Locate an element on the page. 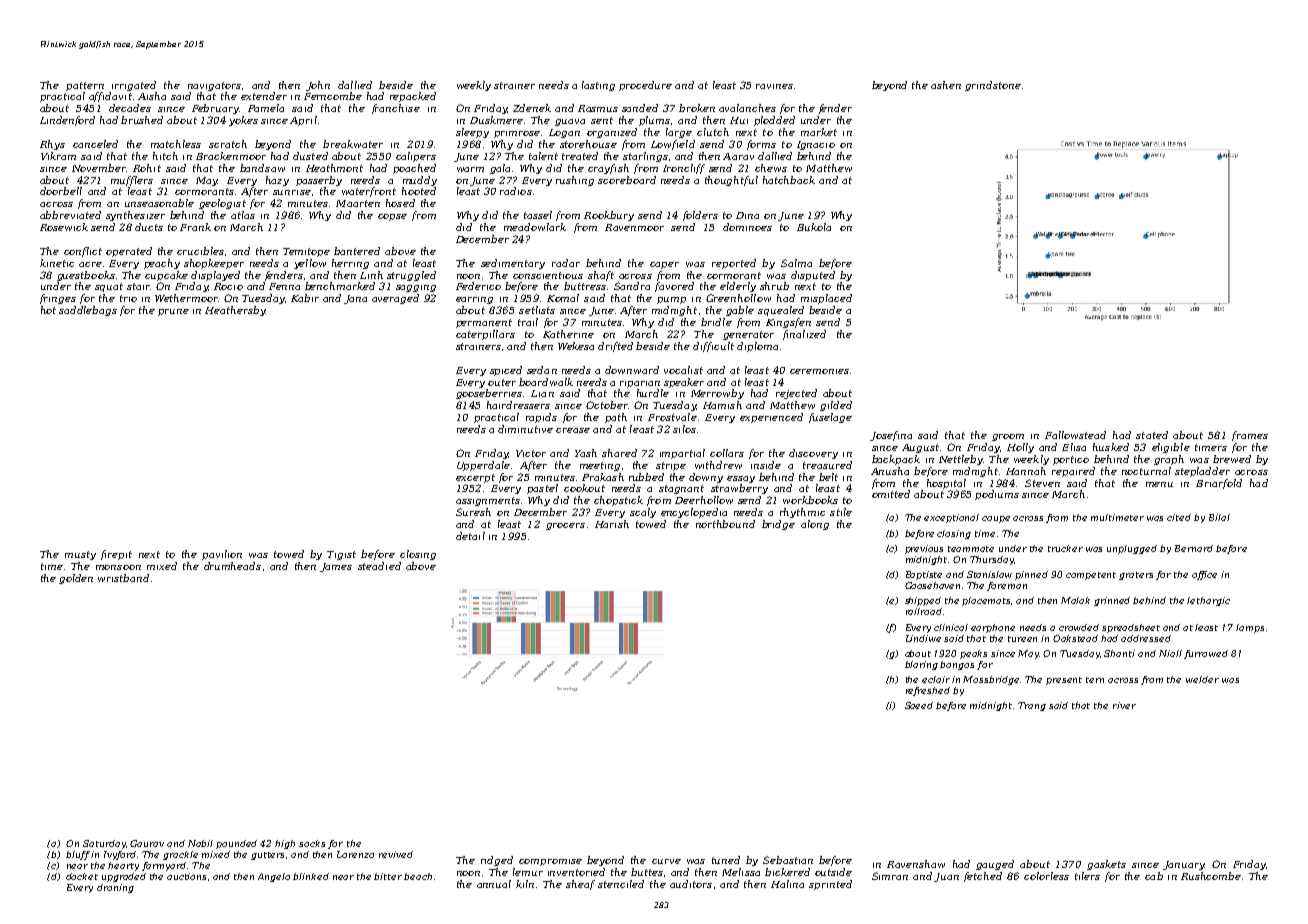  docket is located at coordinates (82, 876).
